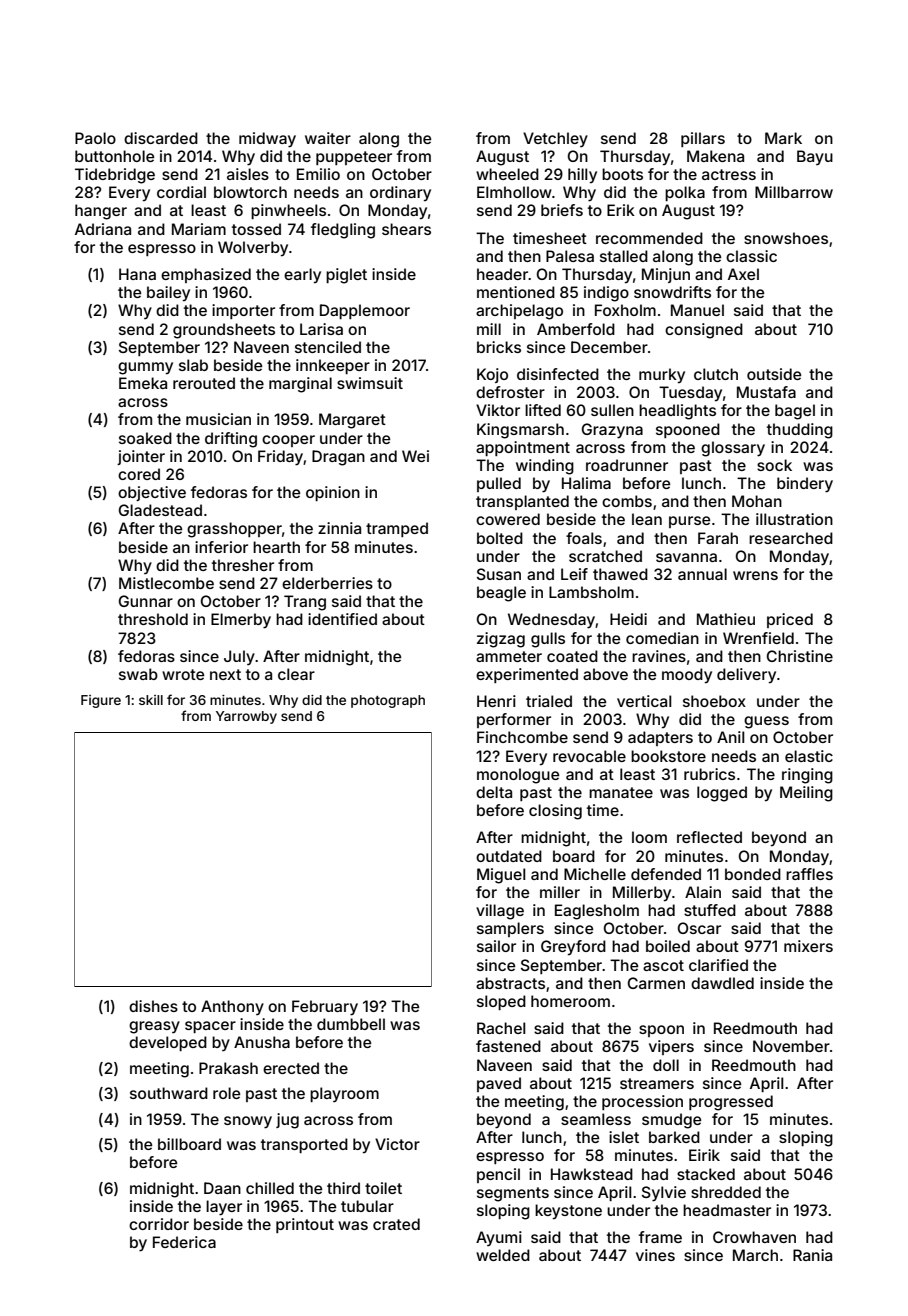 The height and width of the screenshot is (1316, 908). I want to click on Mariam, so click(199, 229).
